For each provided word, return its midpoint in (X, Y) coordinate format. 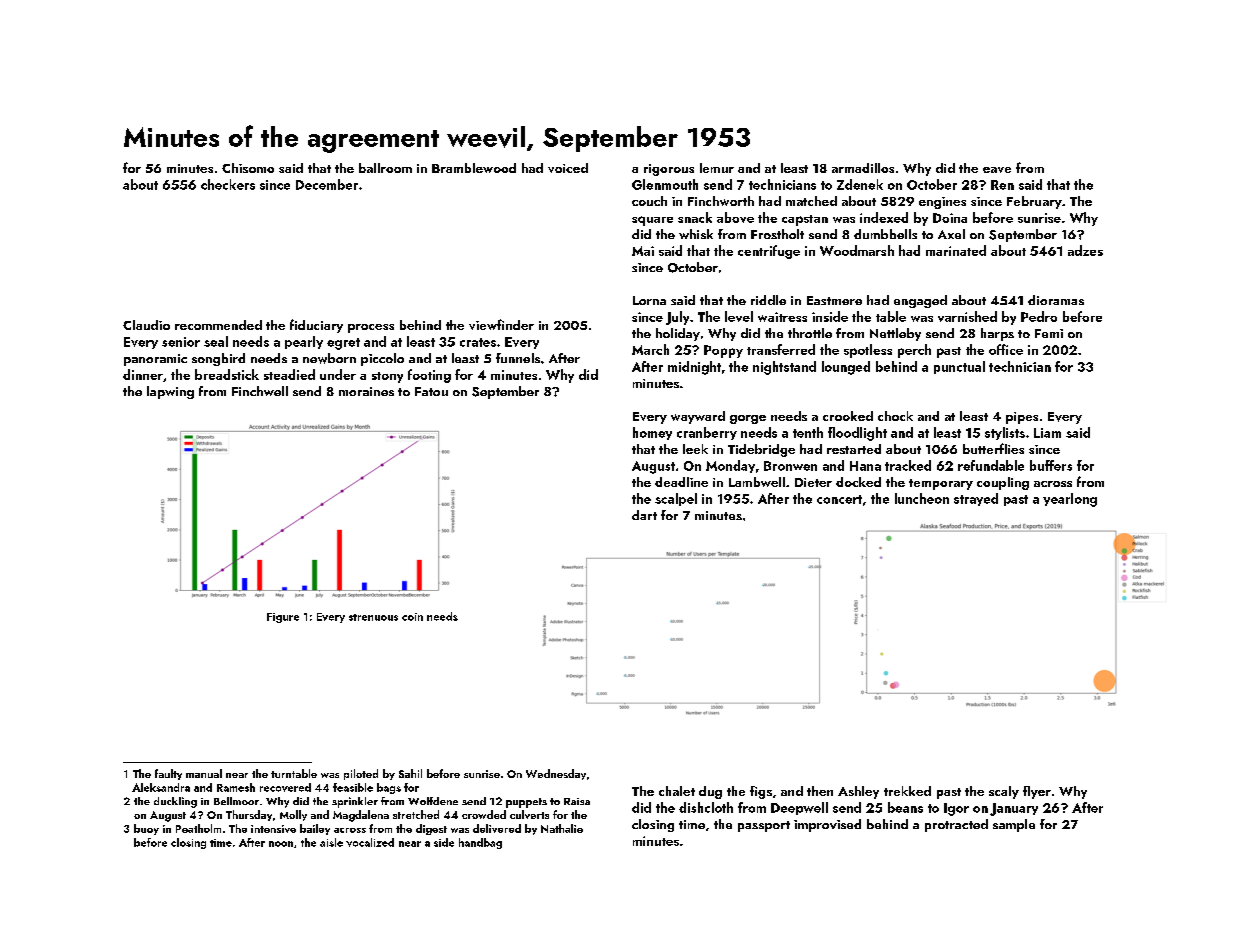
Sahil (410, 773)
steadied (289, 374)
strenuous (373, 617)
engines (942, 203)
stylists (1005, 433)
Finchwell (260, 391)
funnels (518, 358)
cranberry (707, 433)
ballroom (385, 168)
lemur (717, 168)
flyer (1037, 792)
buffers (1051, 465)
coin (412, 617)
